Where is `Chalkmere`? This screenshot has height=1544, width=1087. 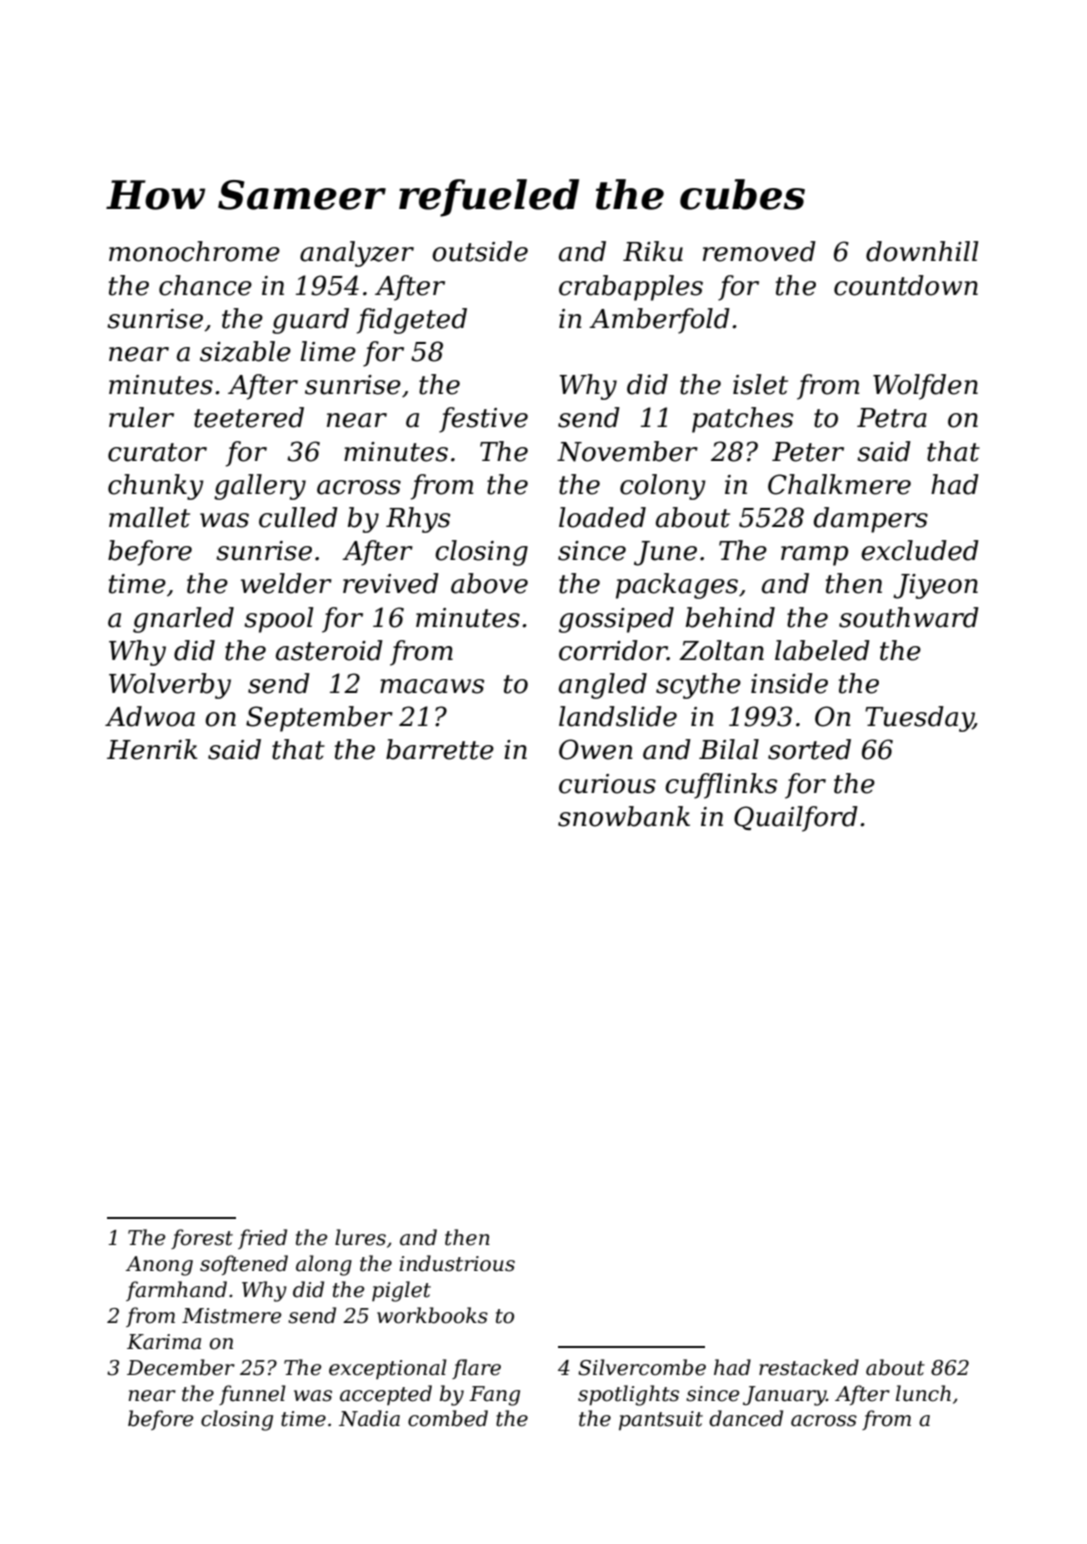 Chalkmere is located at coordinates (839, 484).
